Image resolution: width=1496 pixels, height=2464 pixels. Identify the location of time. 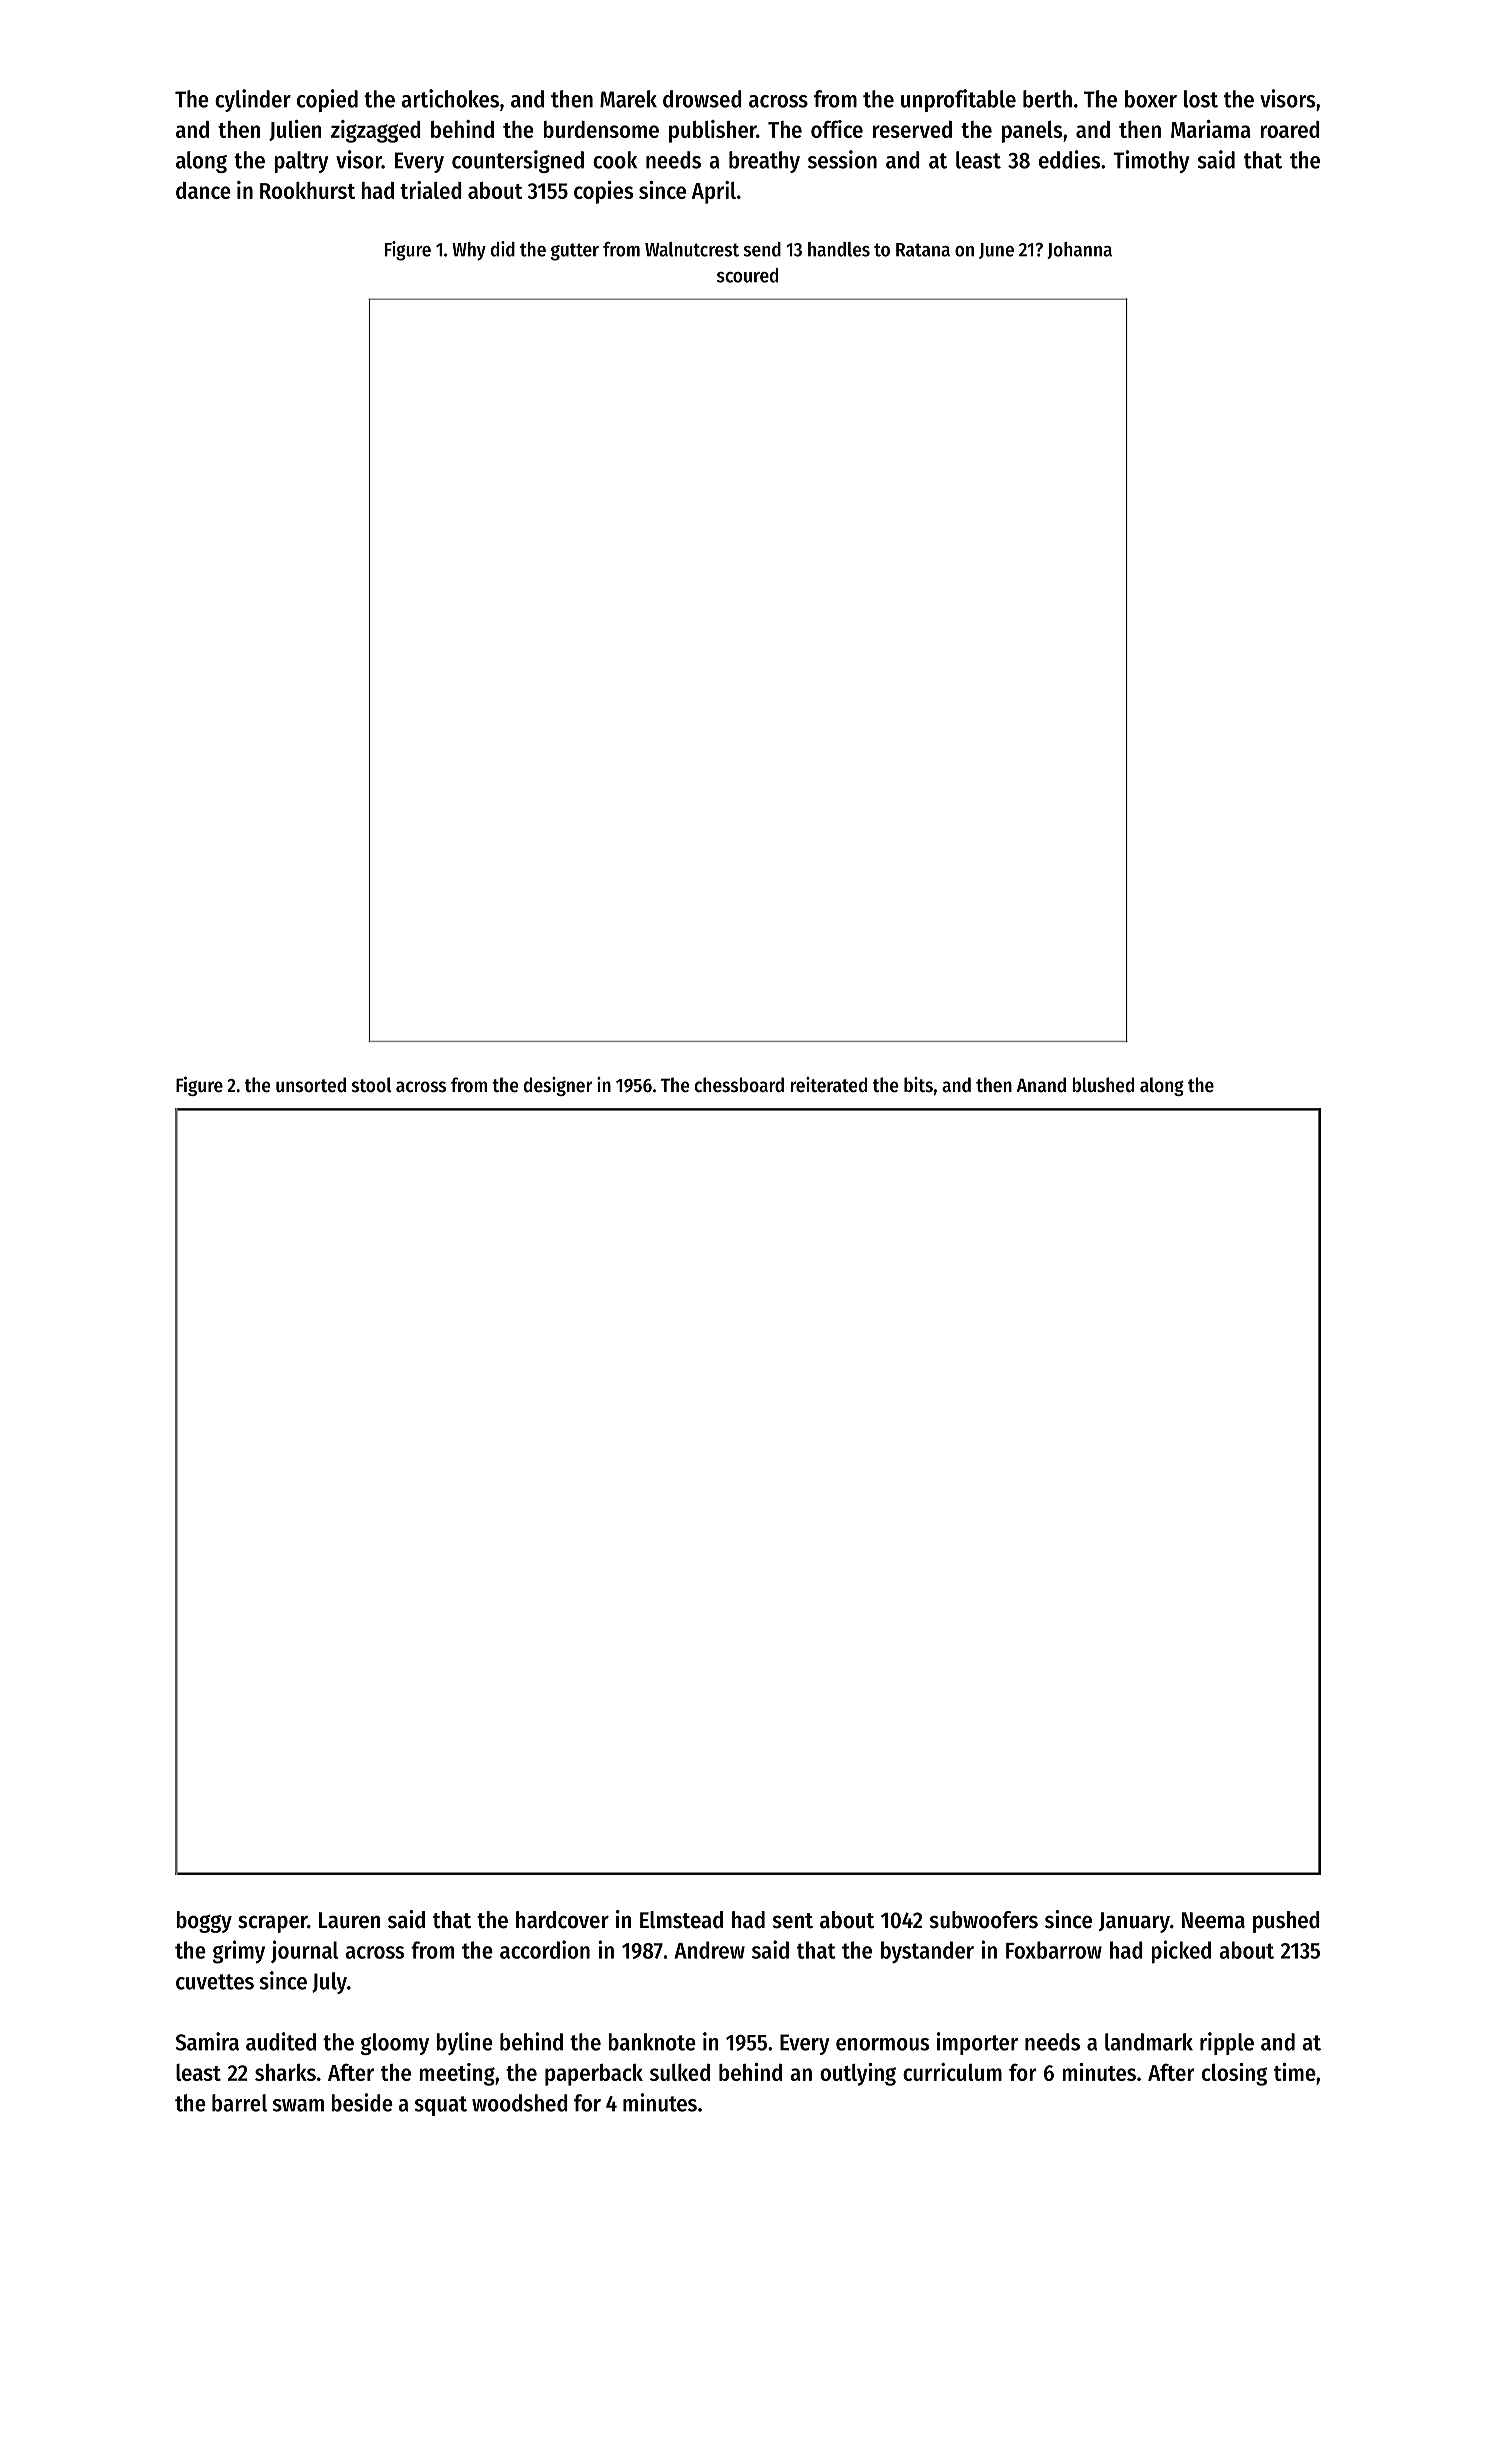
(1295, 2072).
